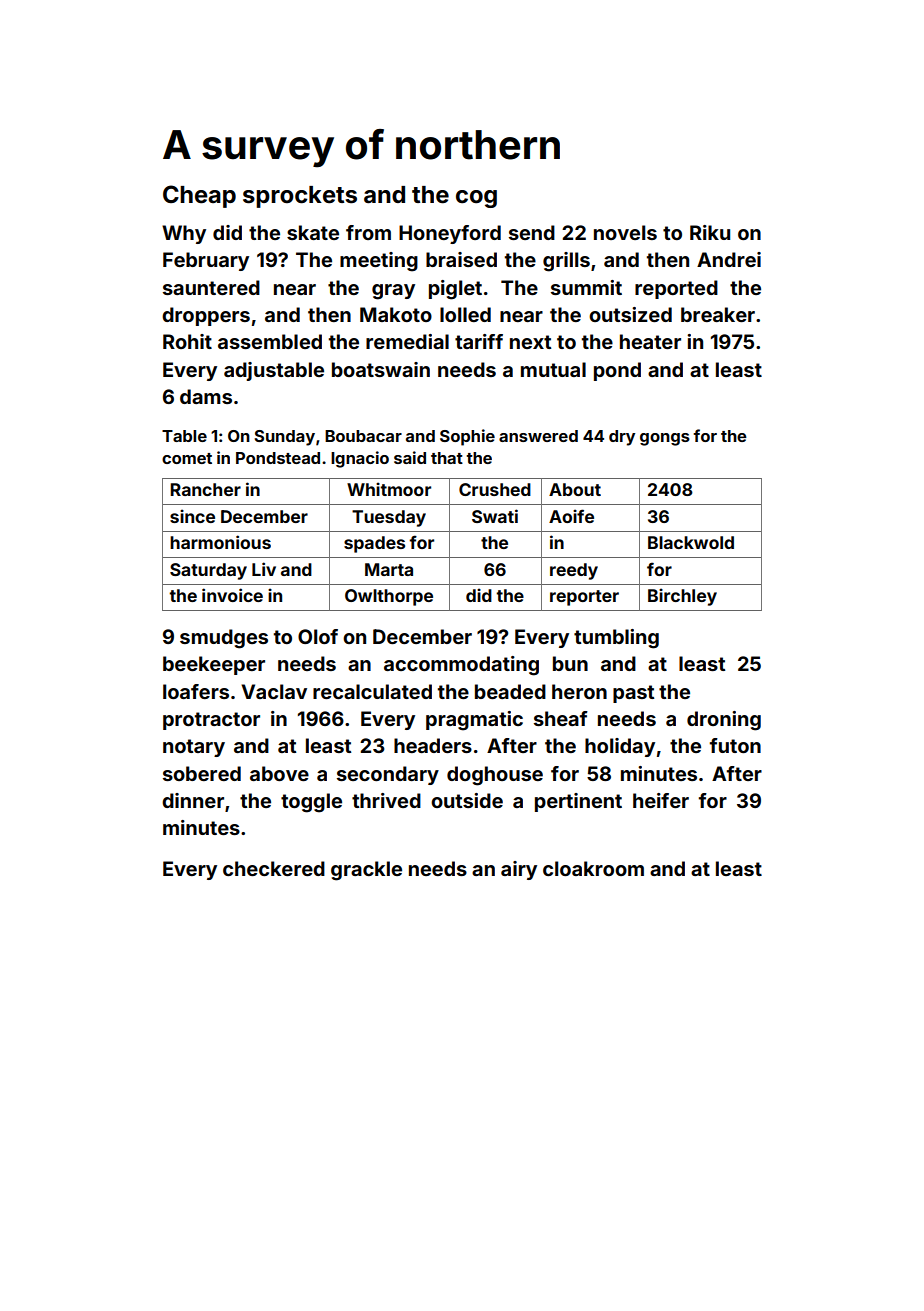  What do you see at coordinates (274, 868) in the screenshot?
I see `checkered` at bounding box center [274, 868].
